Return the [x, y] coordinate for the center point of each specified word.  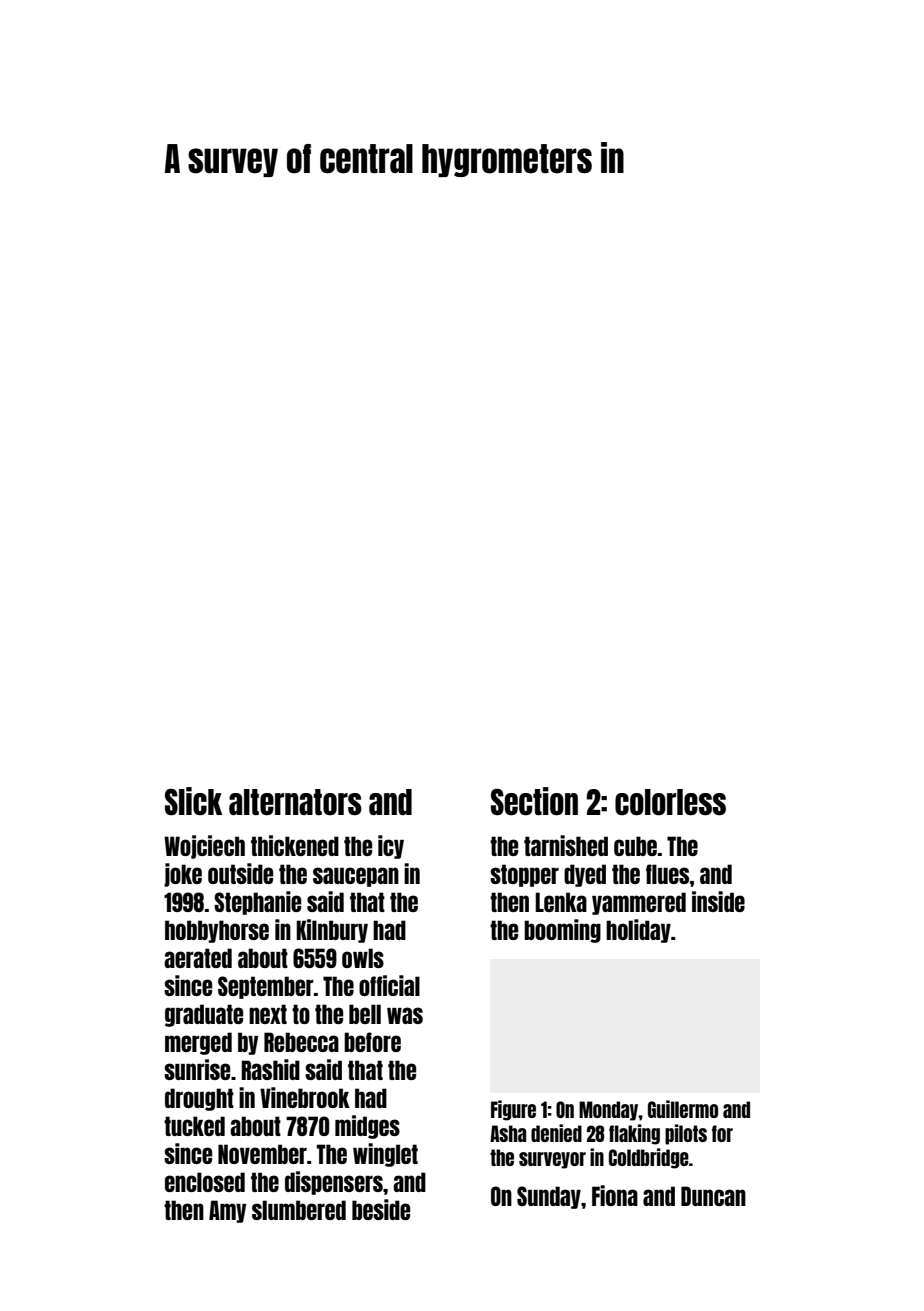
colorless [670, 802]
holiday [638, 931]
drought [199, 1099]
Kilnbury [332, 931]
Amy [227, 1211]
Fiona [615, 1195]
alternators [295, 802]
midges [367, 1127]
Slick [193, 801]
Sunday [549, 1197]
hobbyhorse [217, 931]
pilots [686, 1134]
